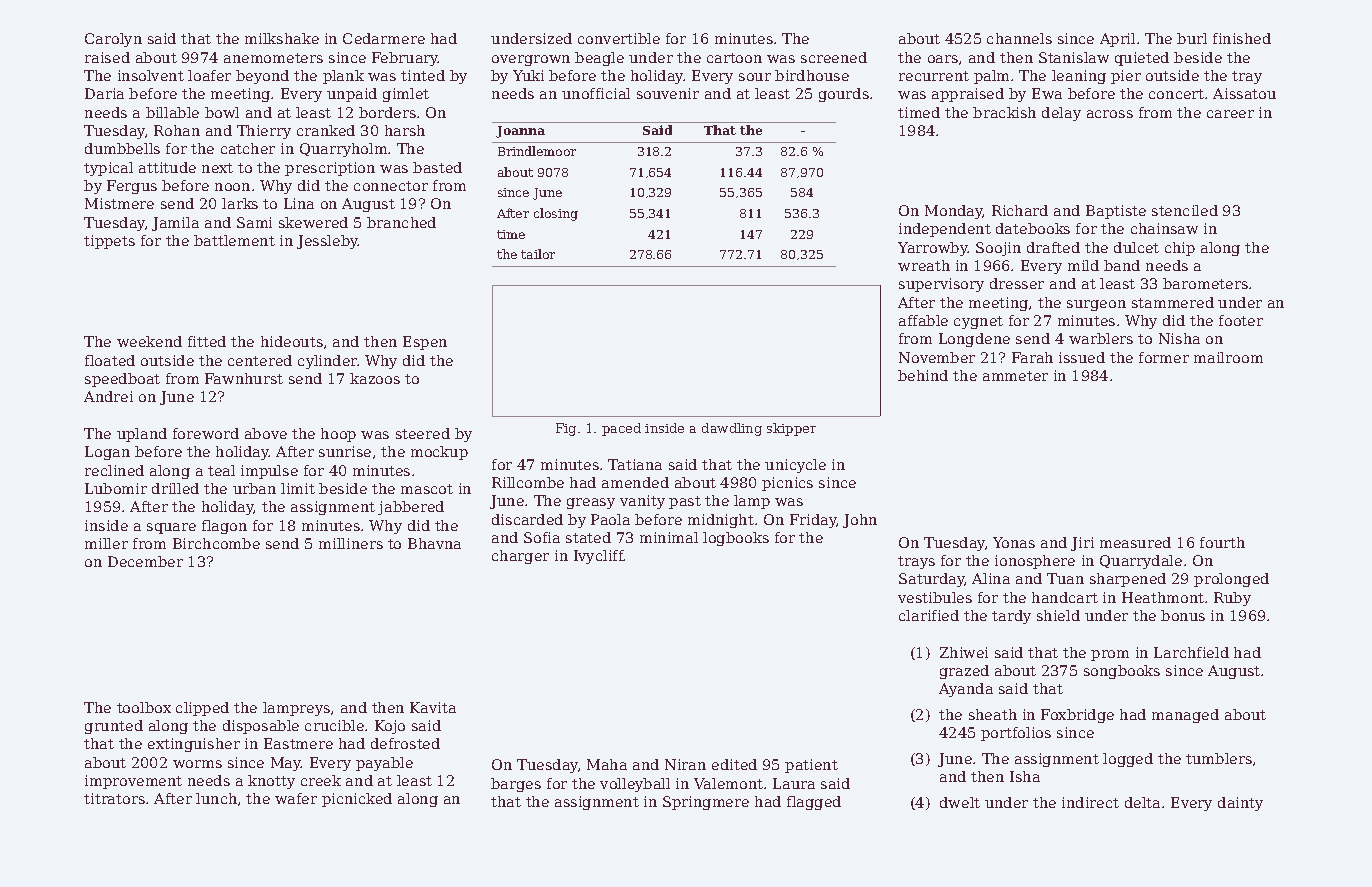  Describe the element at coordinates (248, 148) in the page. I see `catcher` at that location.
